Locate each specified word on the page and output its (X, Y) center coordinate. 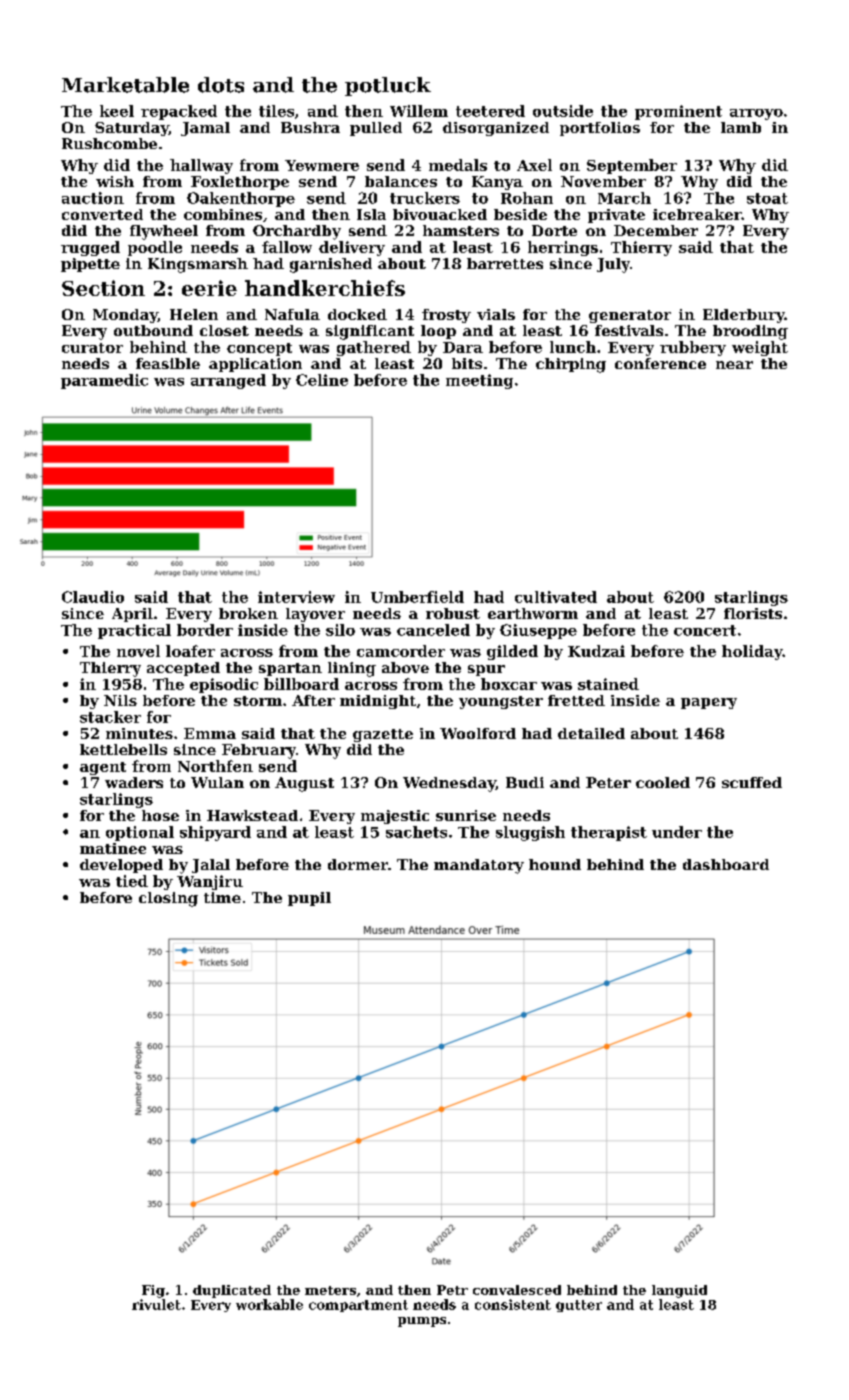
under (677, 832)
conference (660, 363)
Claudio (93, 597)
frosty (446, 316)
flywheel (164, 232)
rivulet (156, 1304)
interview (296, 597)
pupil (309, 899)
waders (134, 782)
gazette (383, 735)
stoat (767, 198)
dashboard (726, 864)
